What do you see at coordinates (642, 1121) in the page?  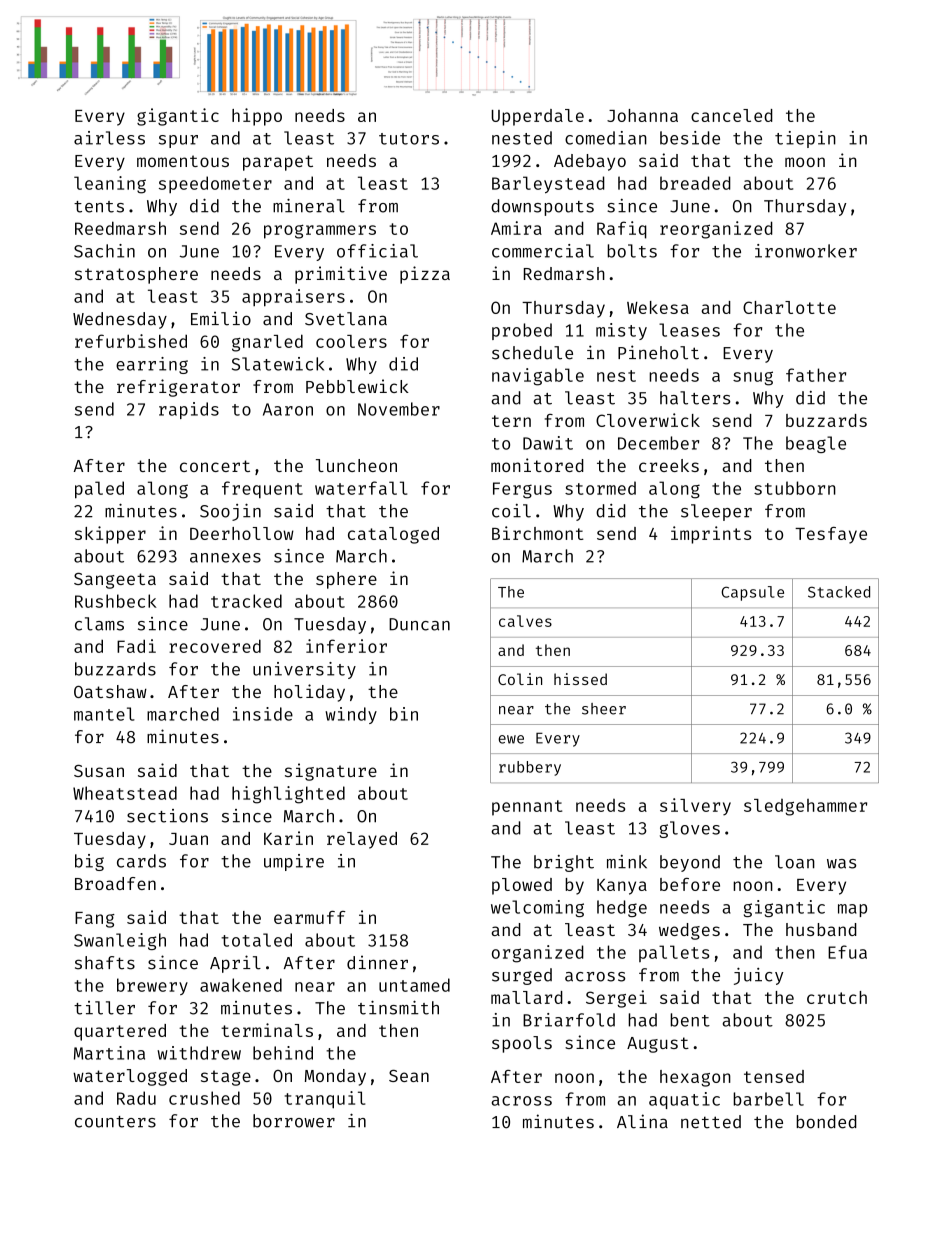 I see `Alina` at bounding box center [642, 1121].
